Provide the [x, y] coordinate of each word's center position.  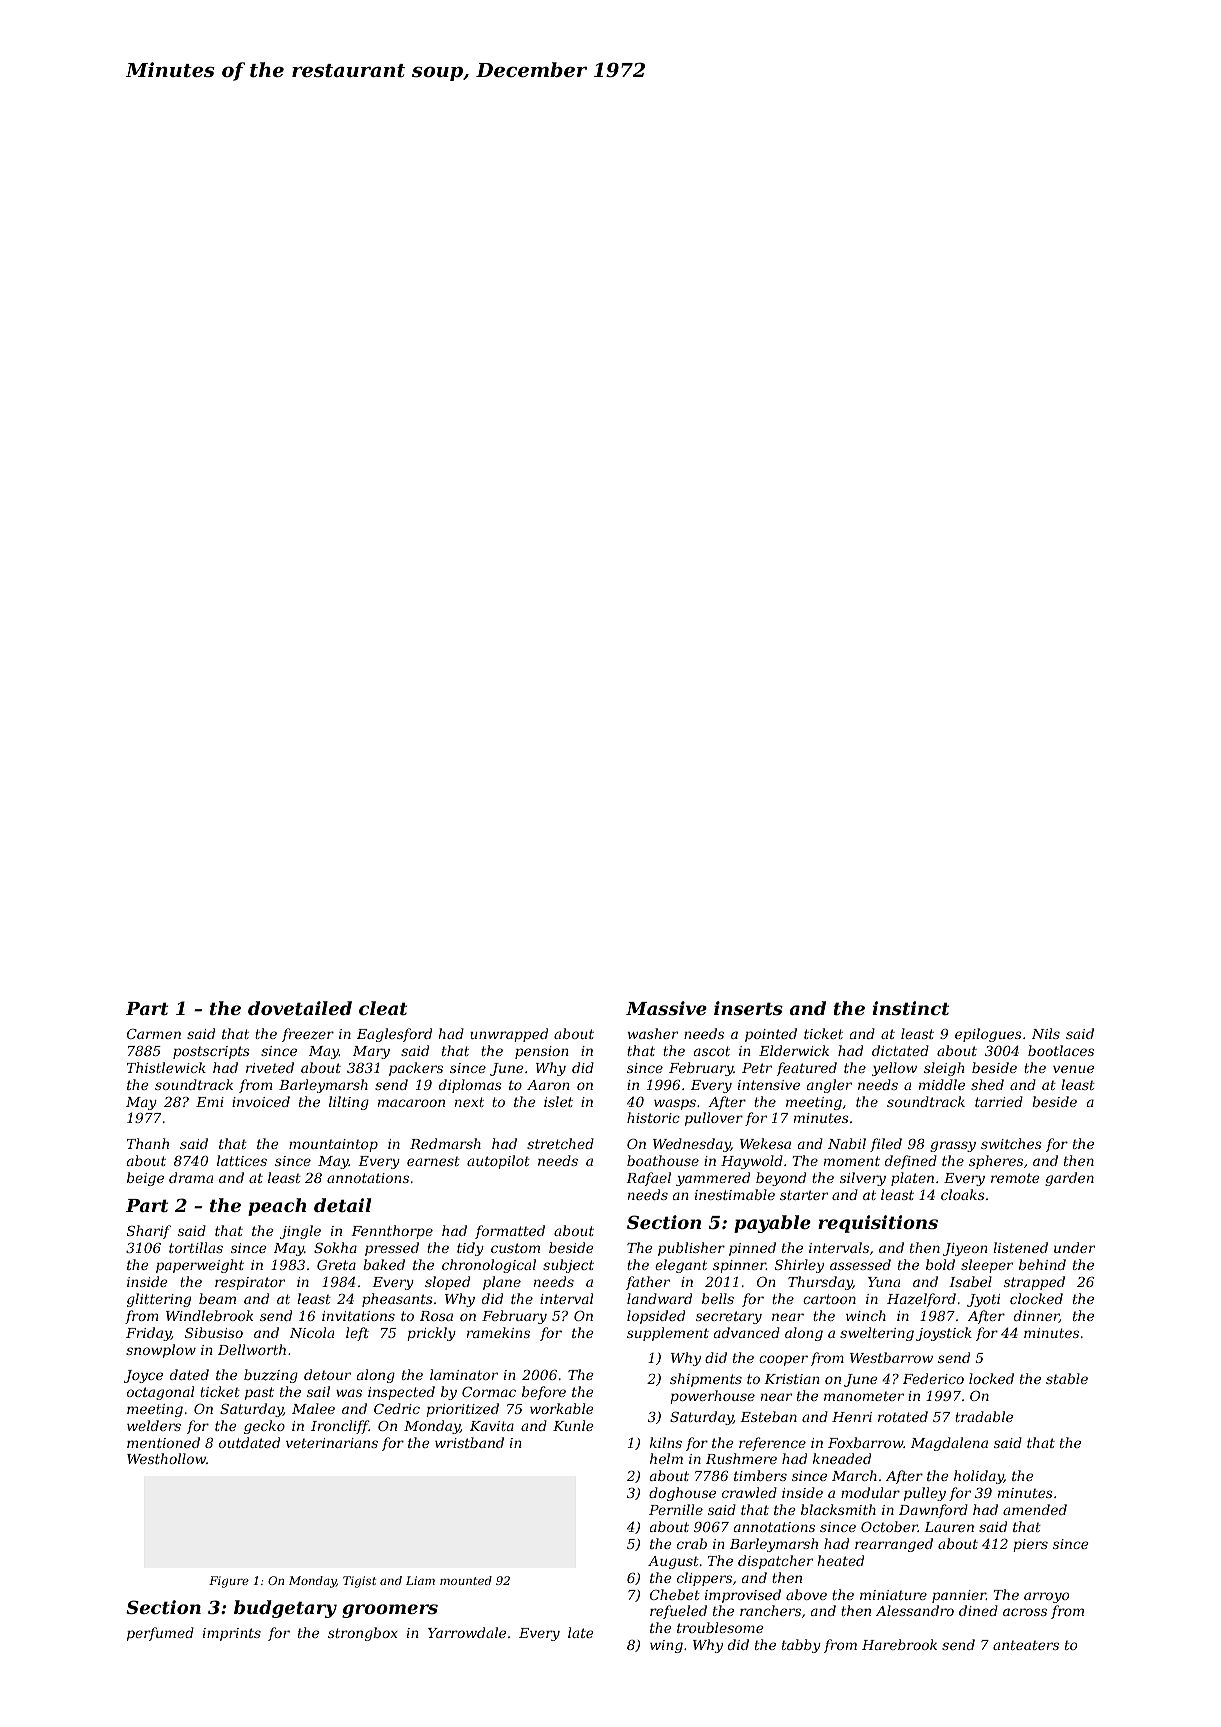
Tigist [359, 1582]
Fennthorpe [392, 1232]
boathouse [663, 1160]
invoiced [261, 1101]
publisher [691, 1249]
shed [987, 1084]
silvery [863, 1179]
